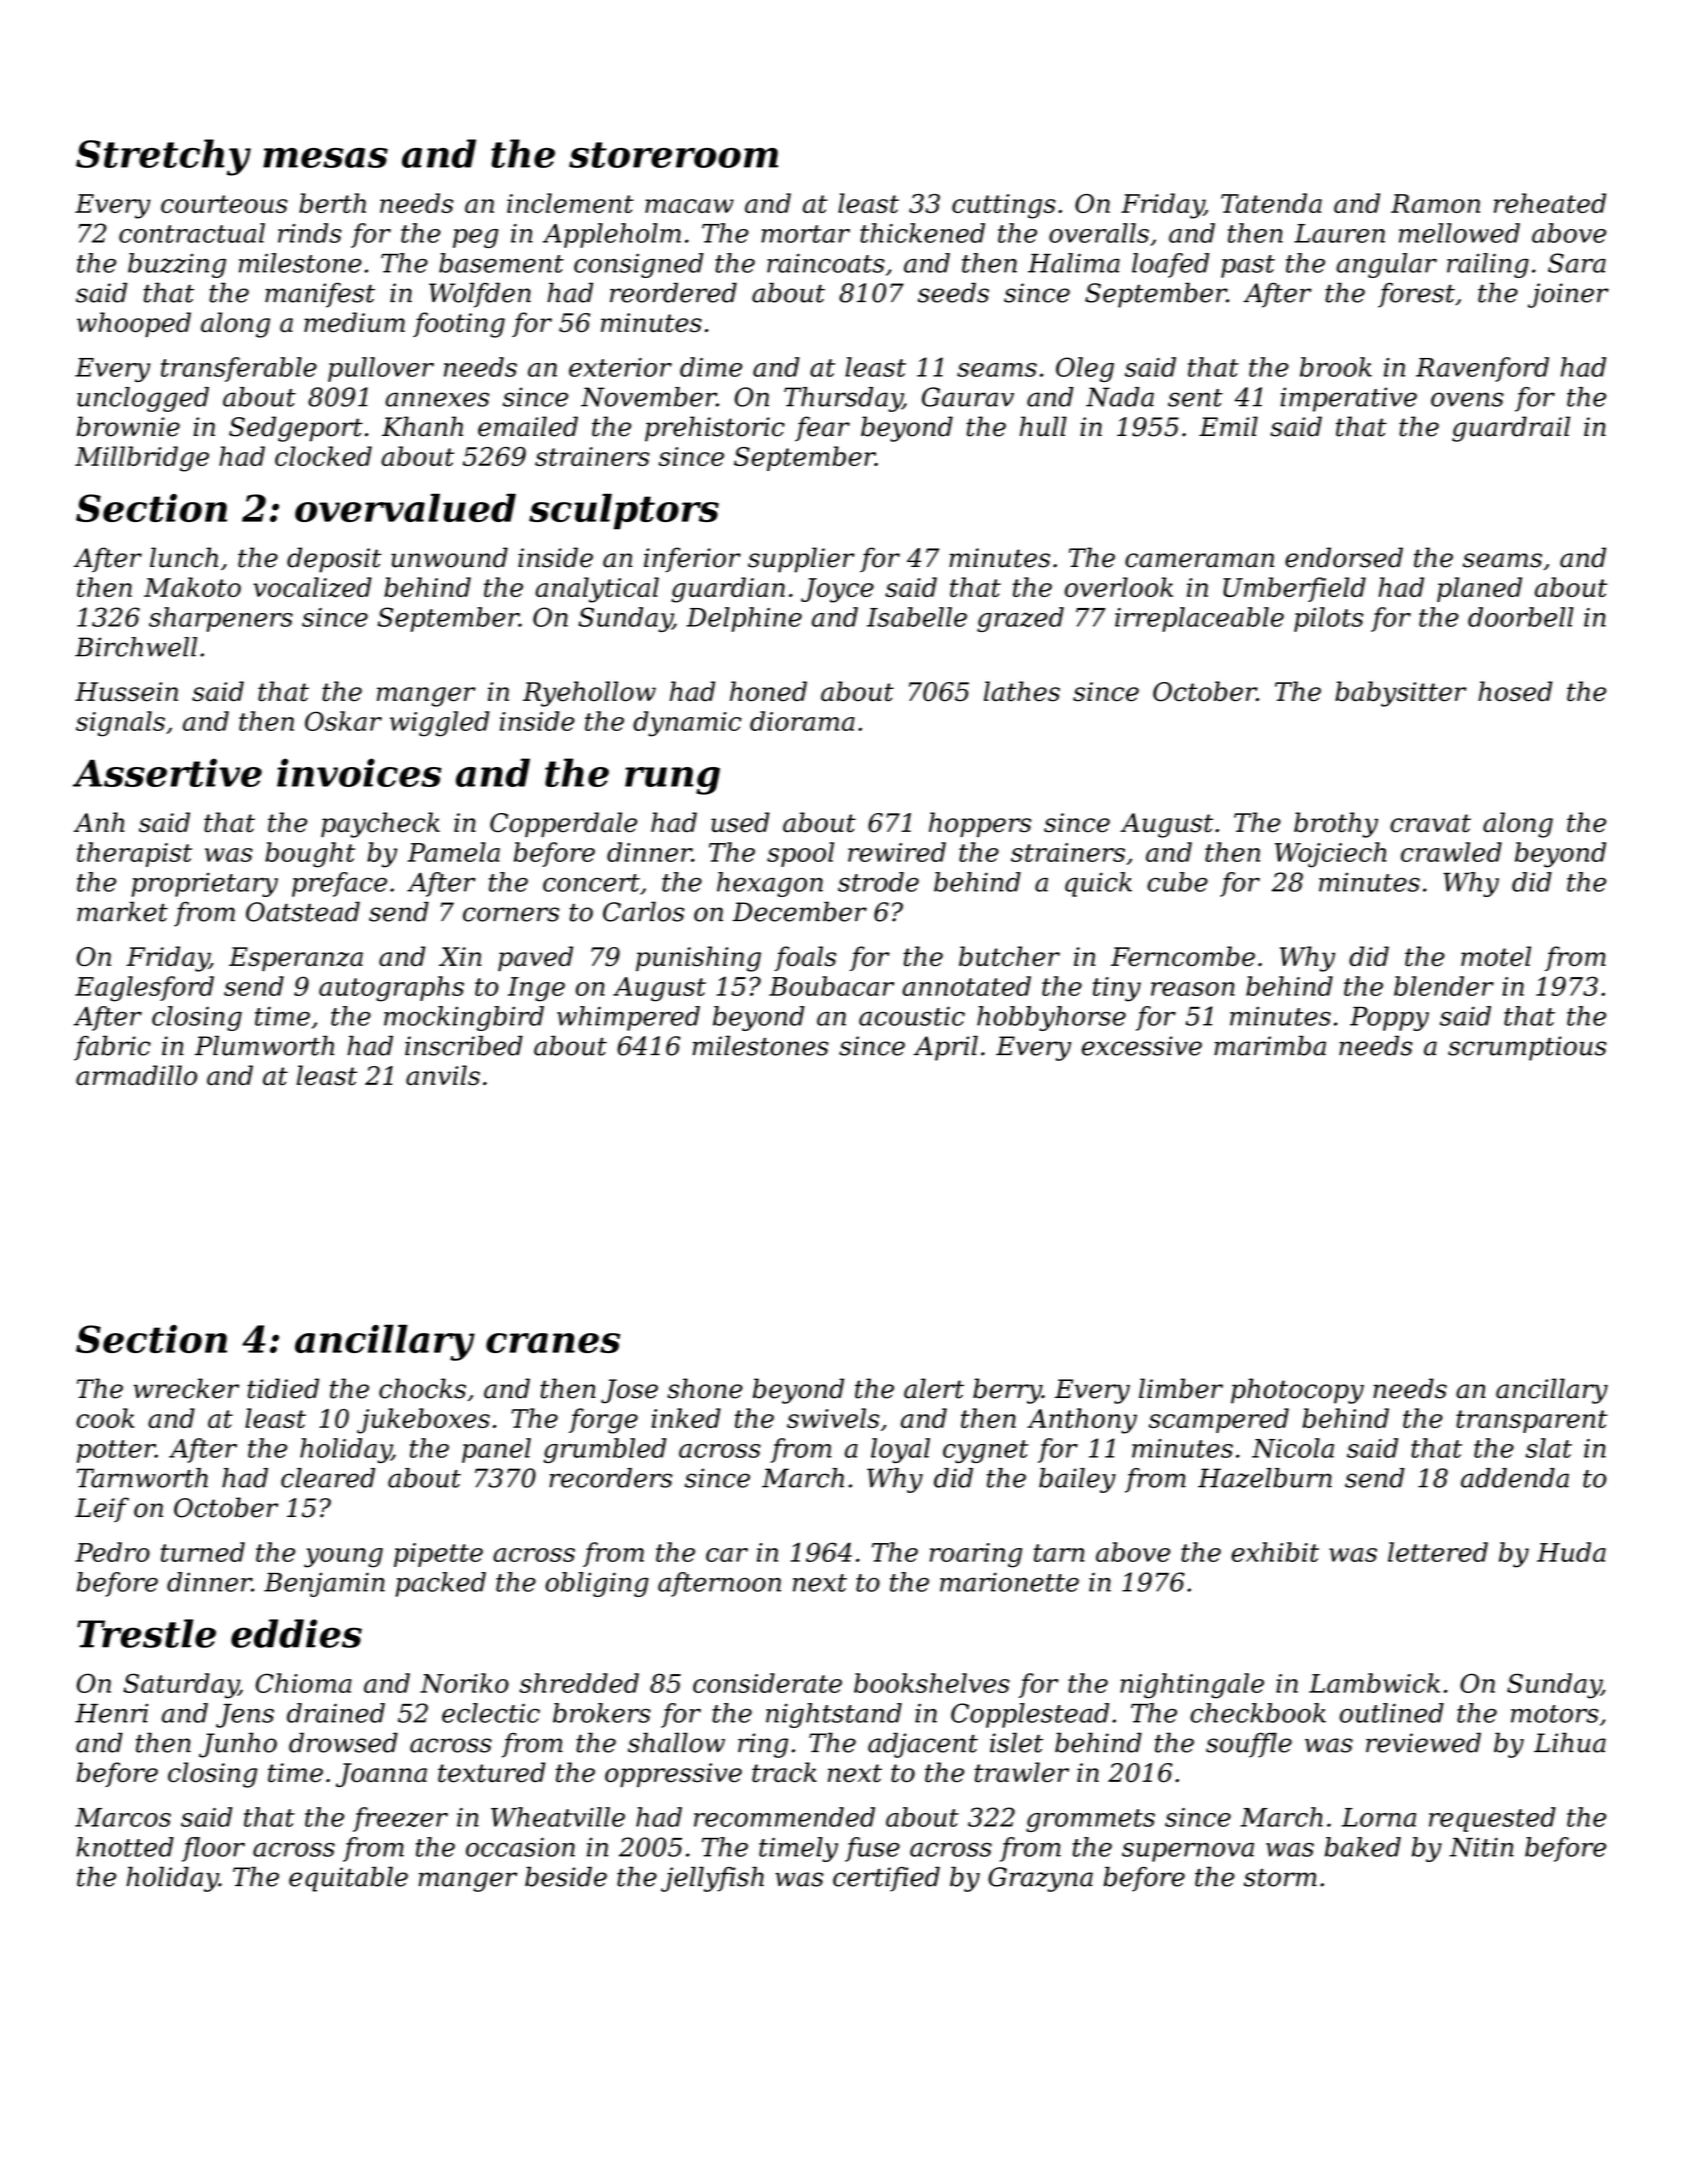  Describe the element at coordinates (946, 1048) in the screenshot. I see `April` at that location.
